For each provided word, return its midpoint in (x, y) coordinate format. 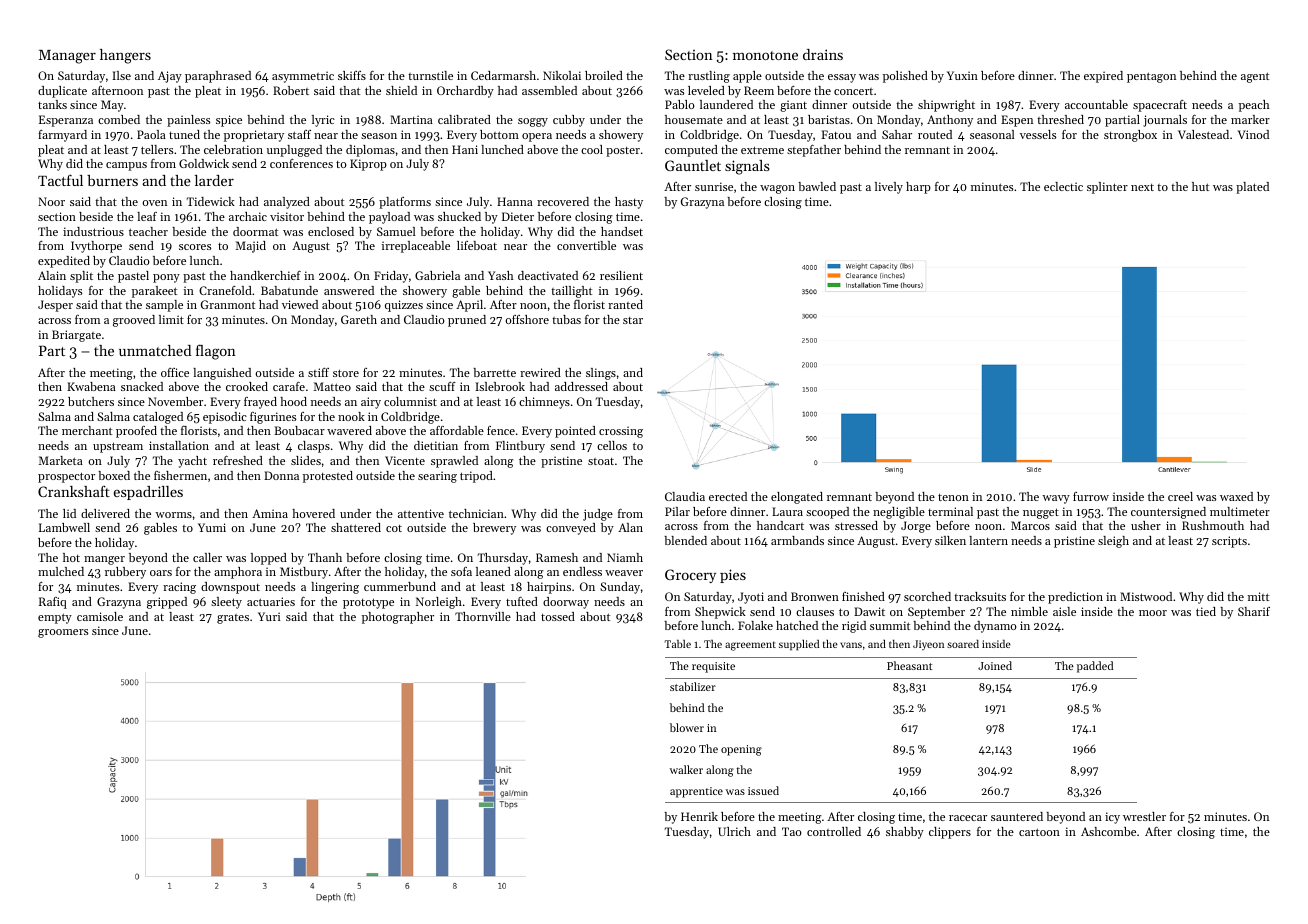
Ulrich (734, 831)
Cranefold (225, 290)
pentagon (1151, 77)
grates (233, 619)
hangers (125, 56)
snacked (142, 386)
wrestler (1144, 816)
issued (763, 790)
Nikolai (562, 75)
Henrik (699, 816)
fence (501, 430)
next (1142, 187)
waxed (1236, 496)
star (633, 320)
